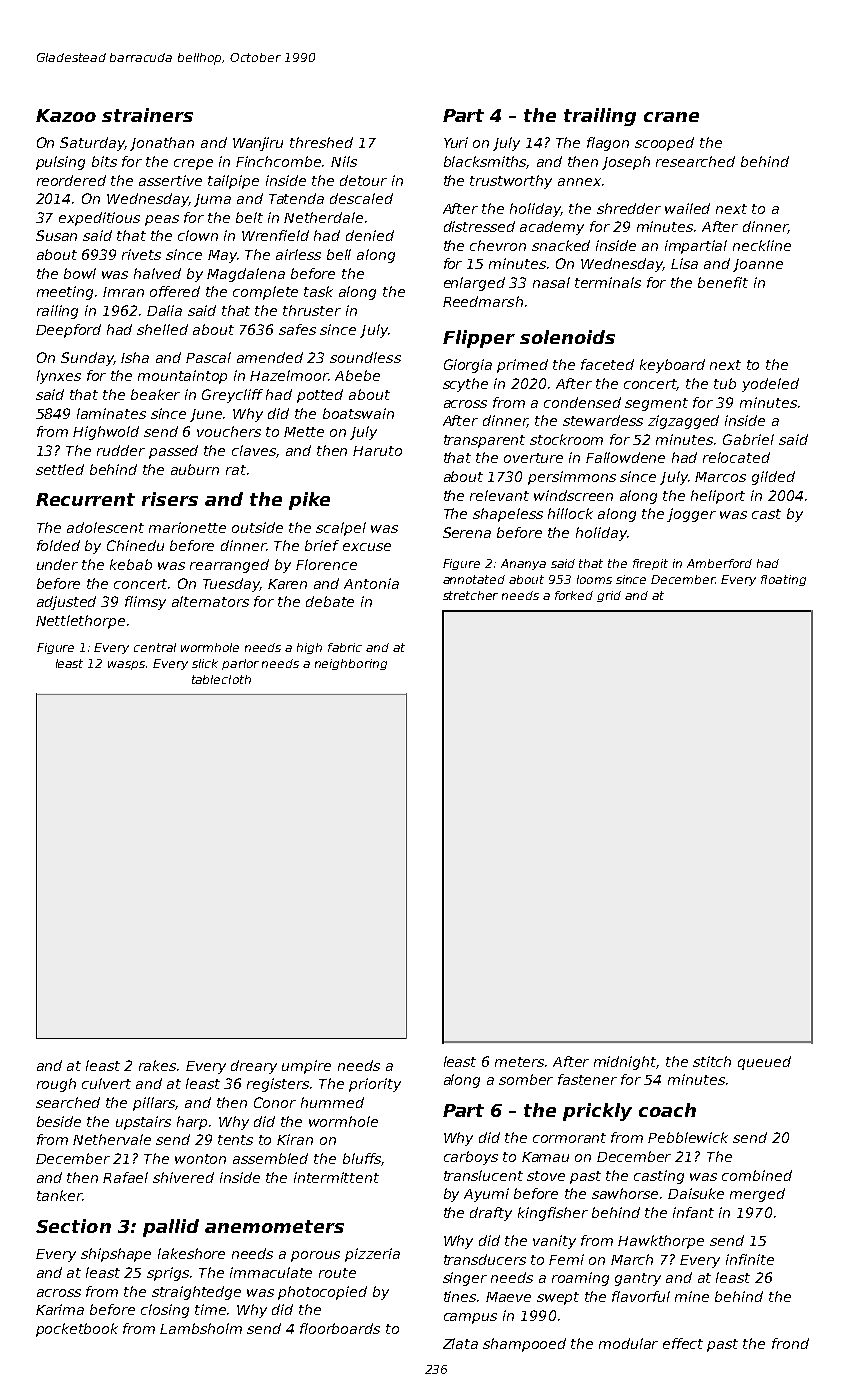  I want to click on Wanjiru, so click(258, 144).
